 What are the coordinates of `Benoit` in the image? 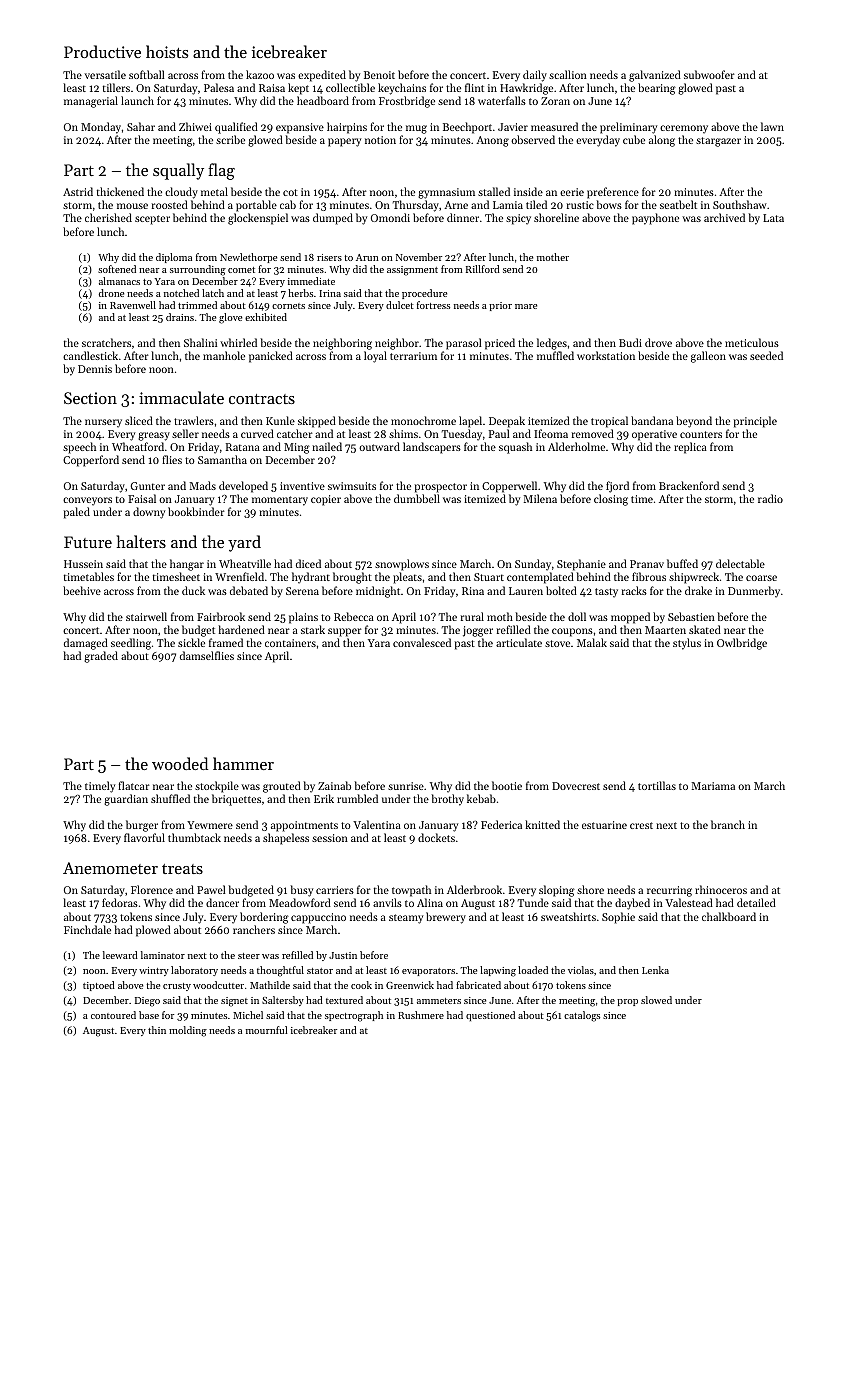 It's located at (379, 75).
